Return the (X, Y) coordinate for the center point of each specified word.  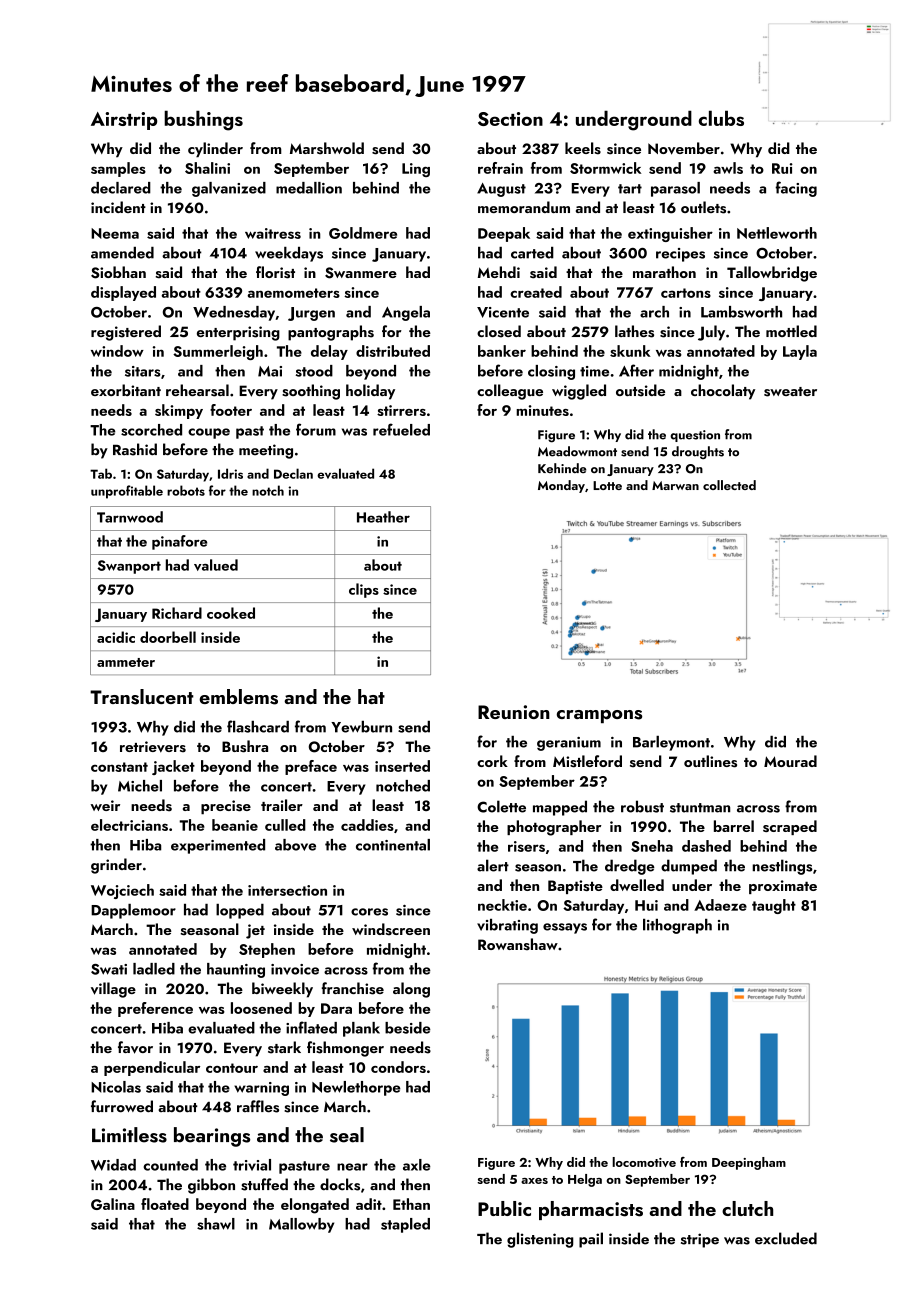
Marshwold (327, 148)
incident (118, 207)
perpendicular (152, 1068)
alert (493, 865)
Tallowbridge (772, 274)
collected (729, 485)
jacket (173, 767)
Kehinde (562, 468)
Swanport (129, 567)
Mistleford (587, 761)
